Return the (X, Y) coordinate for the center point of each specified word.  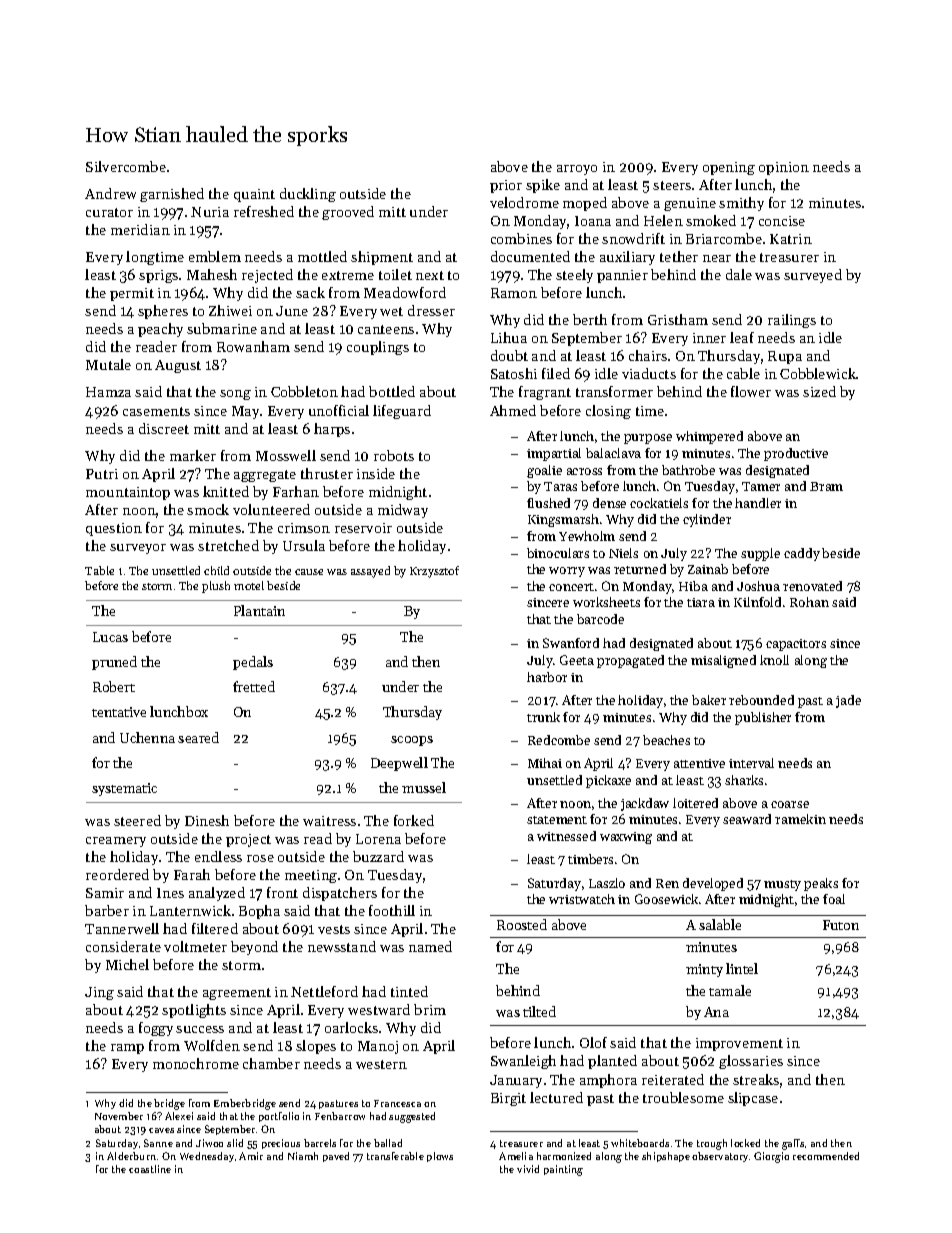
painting (563, 1170)
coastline (150, 1169)
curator (109, 212)
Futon (841, 925)
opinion (784, 168)
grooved (348, 213)
